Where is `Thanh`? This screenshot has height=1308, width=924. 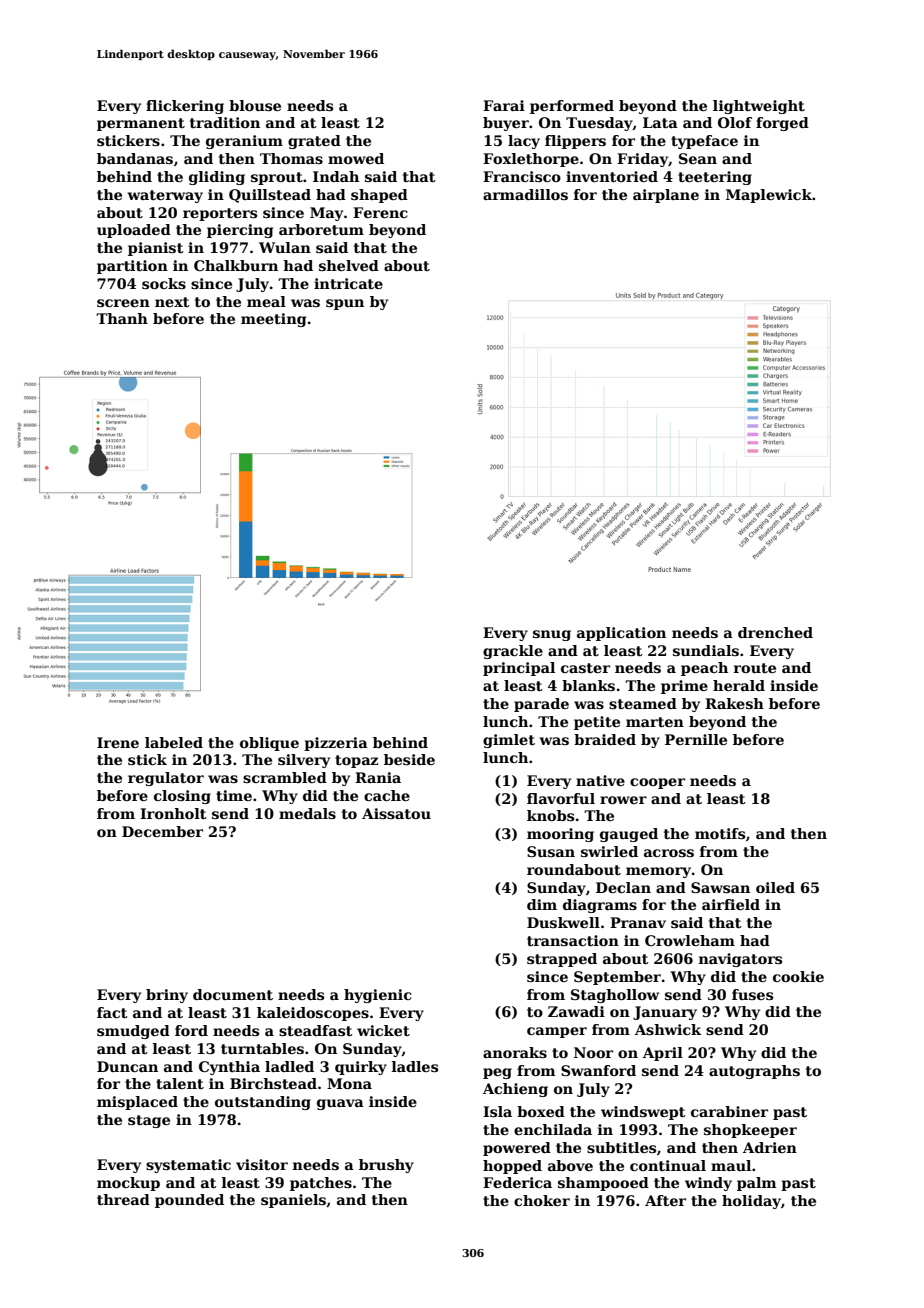 Thanh is located at coordinates (122, 318).
